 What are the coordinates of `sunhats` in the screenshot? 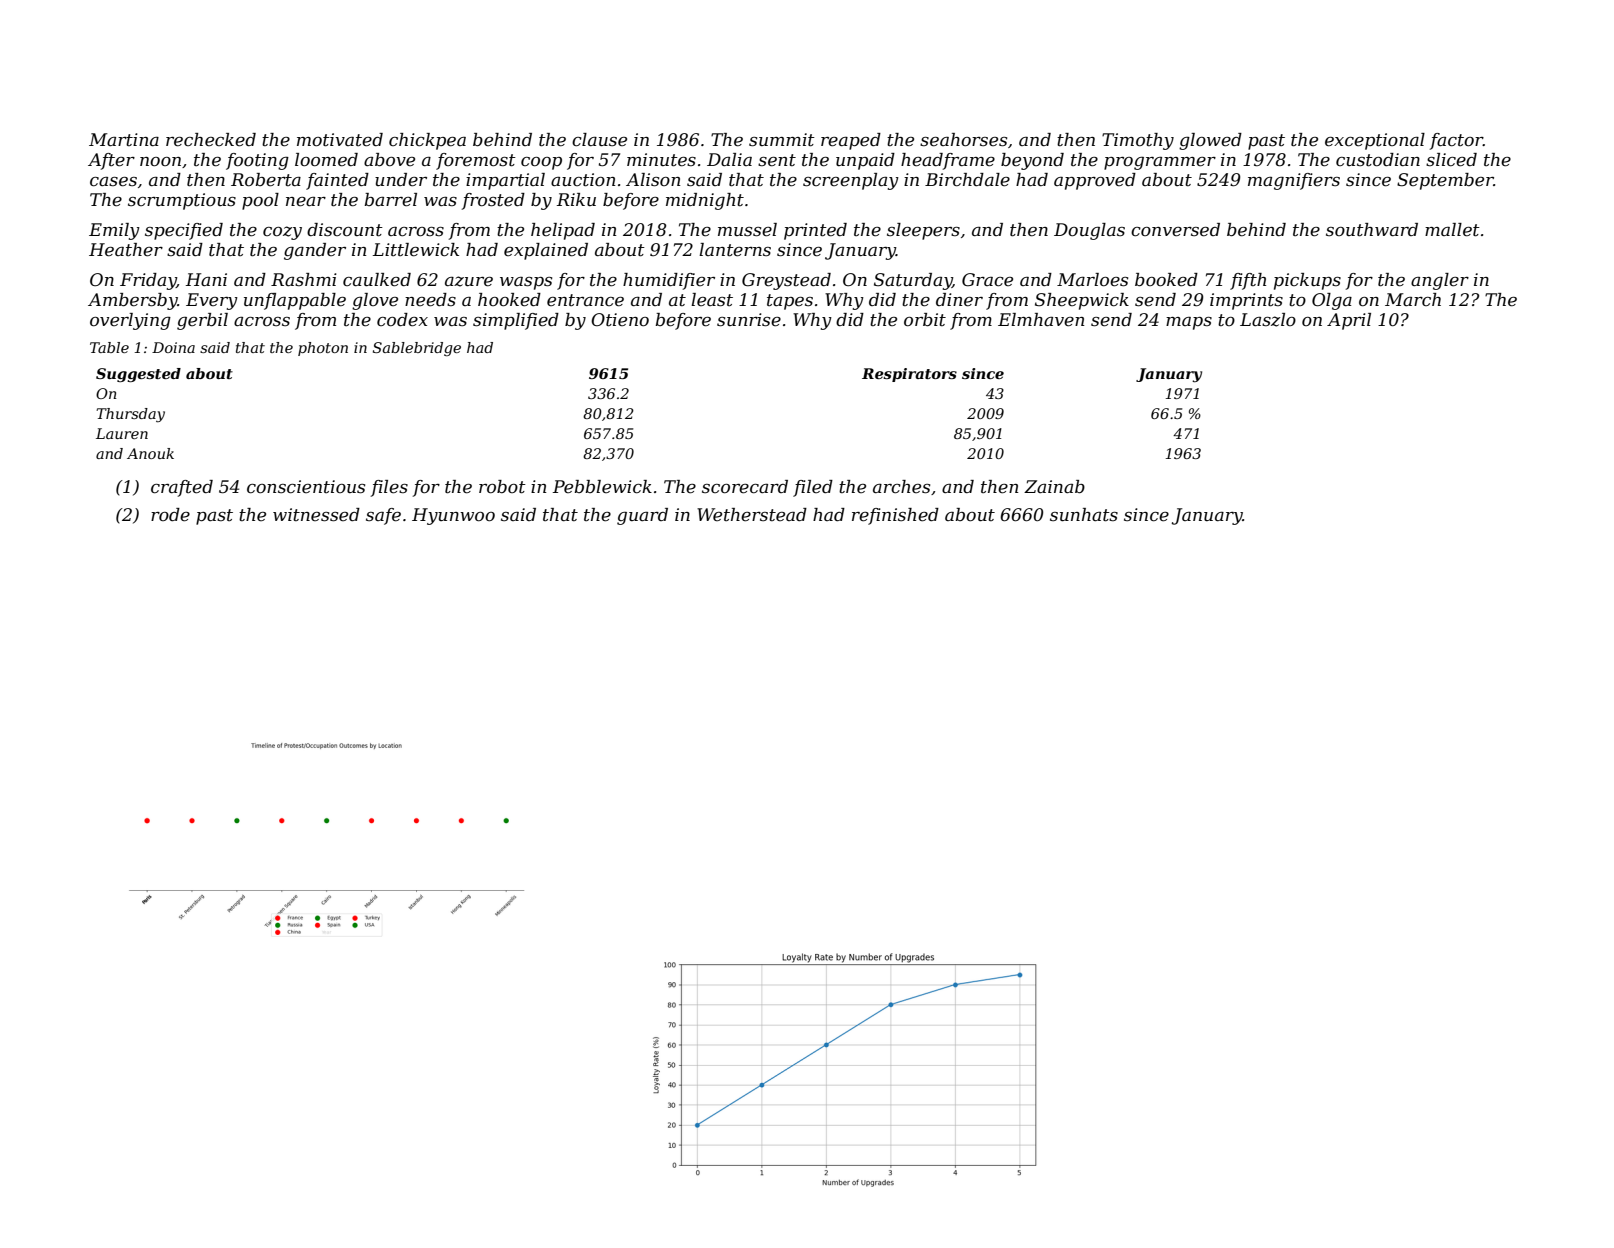 It's located at (1084, 515).
